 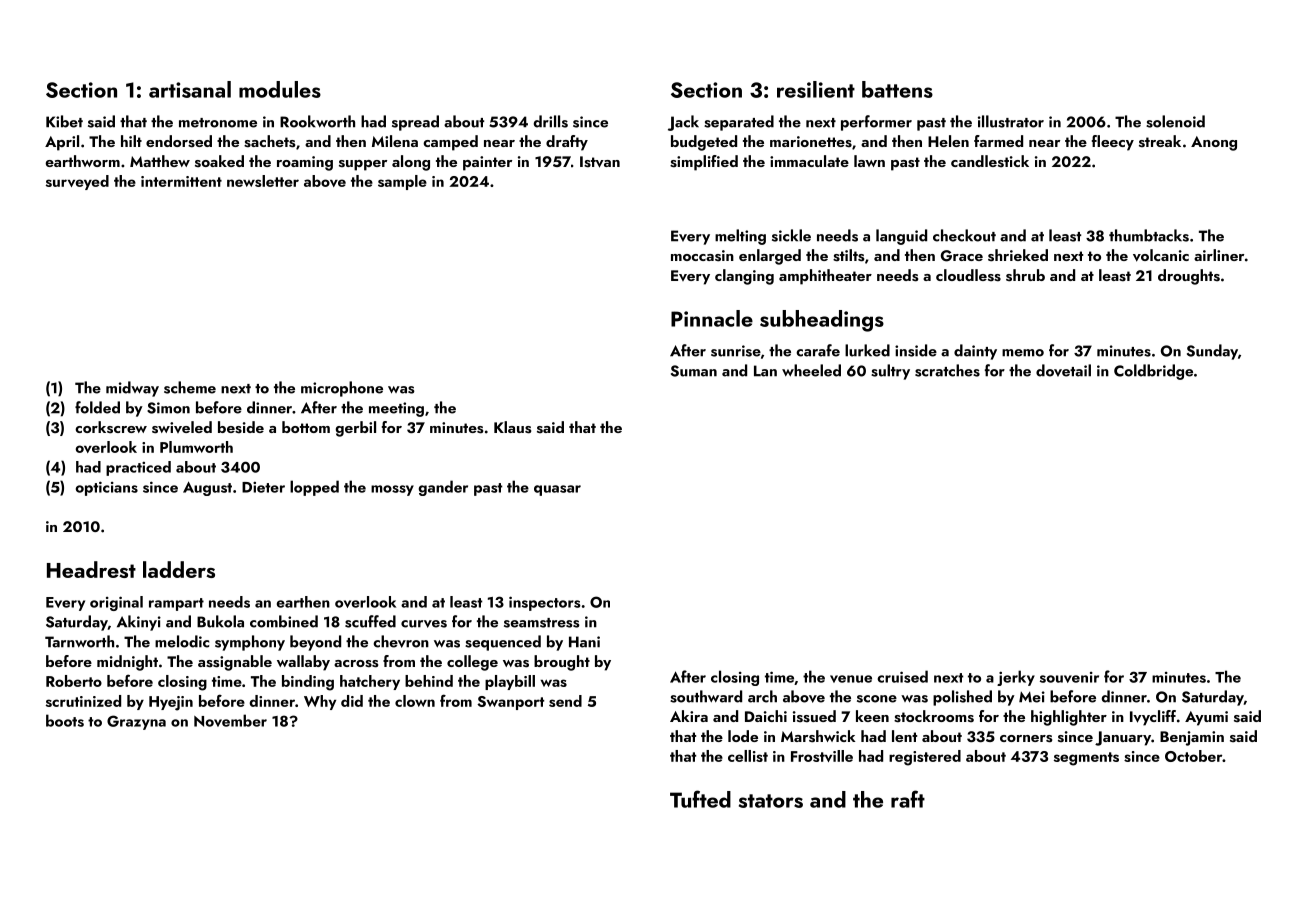 I want to click on quasar, so click(x=557, y=490).
